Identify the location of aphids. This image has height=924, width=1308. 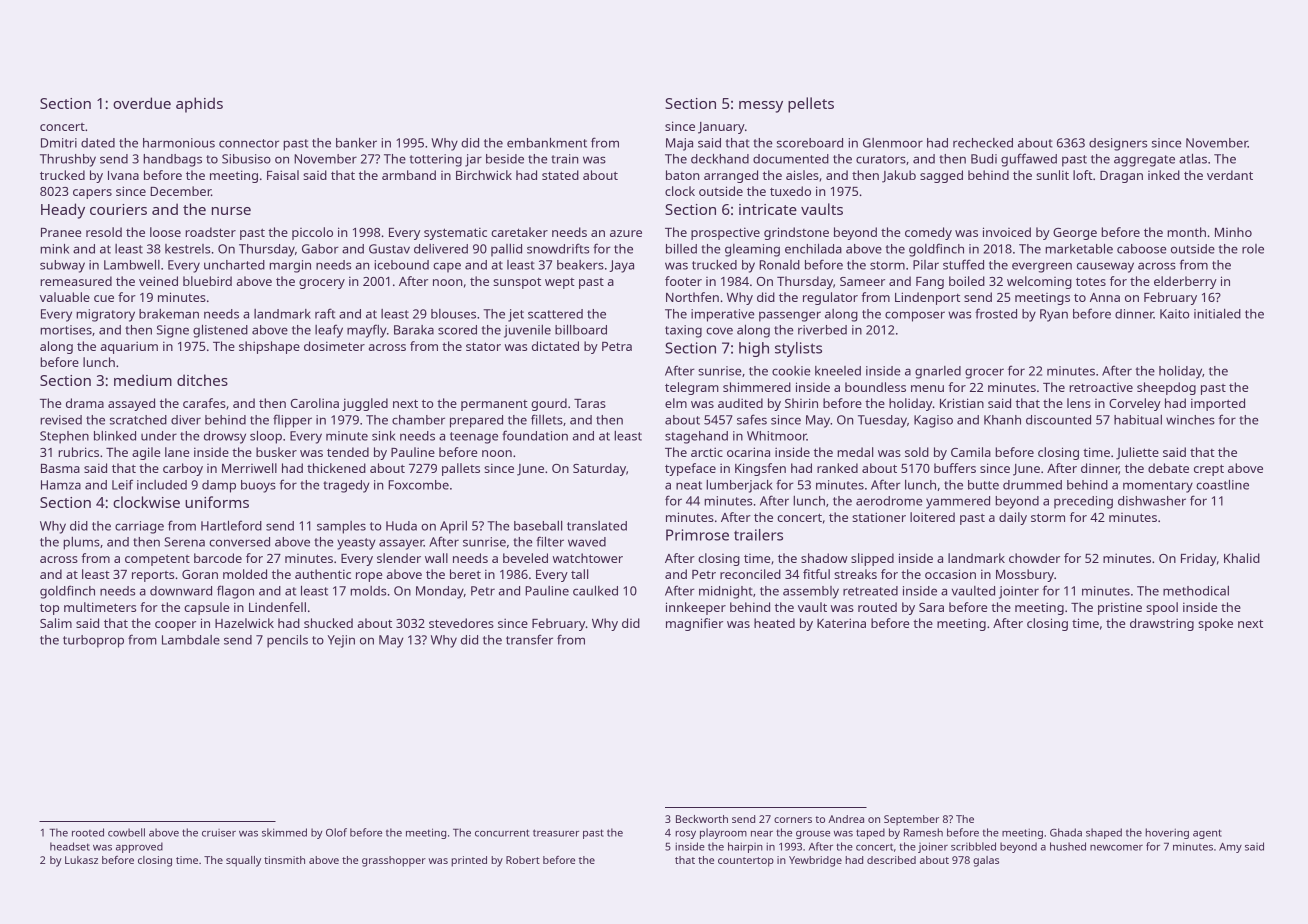
(199, 105).
